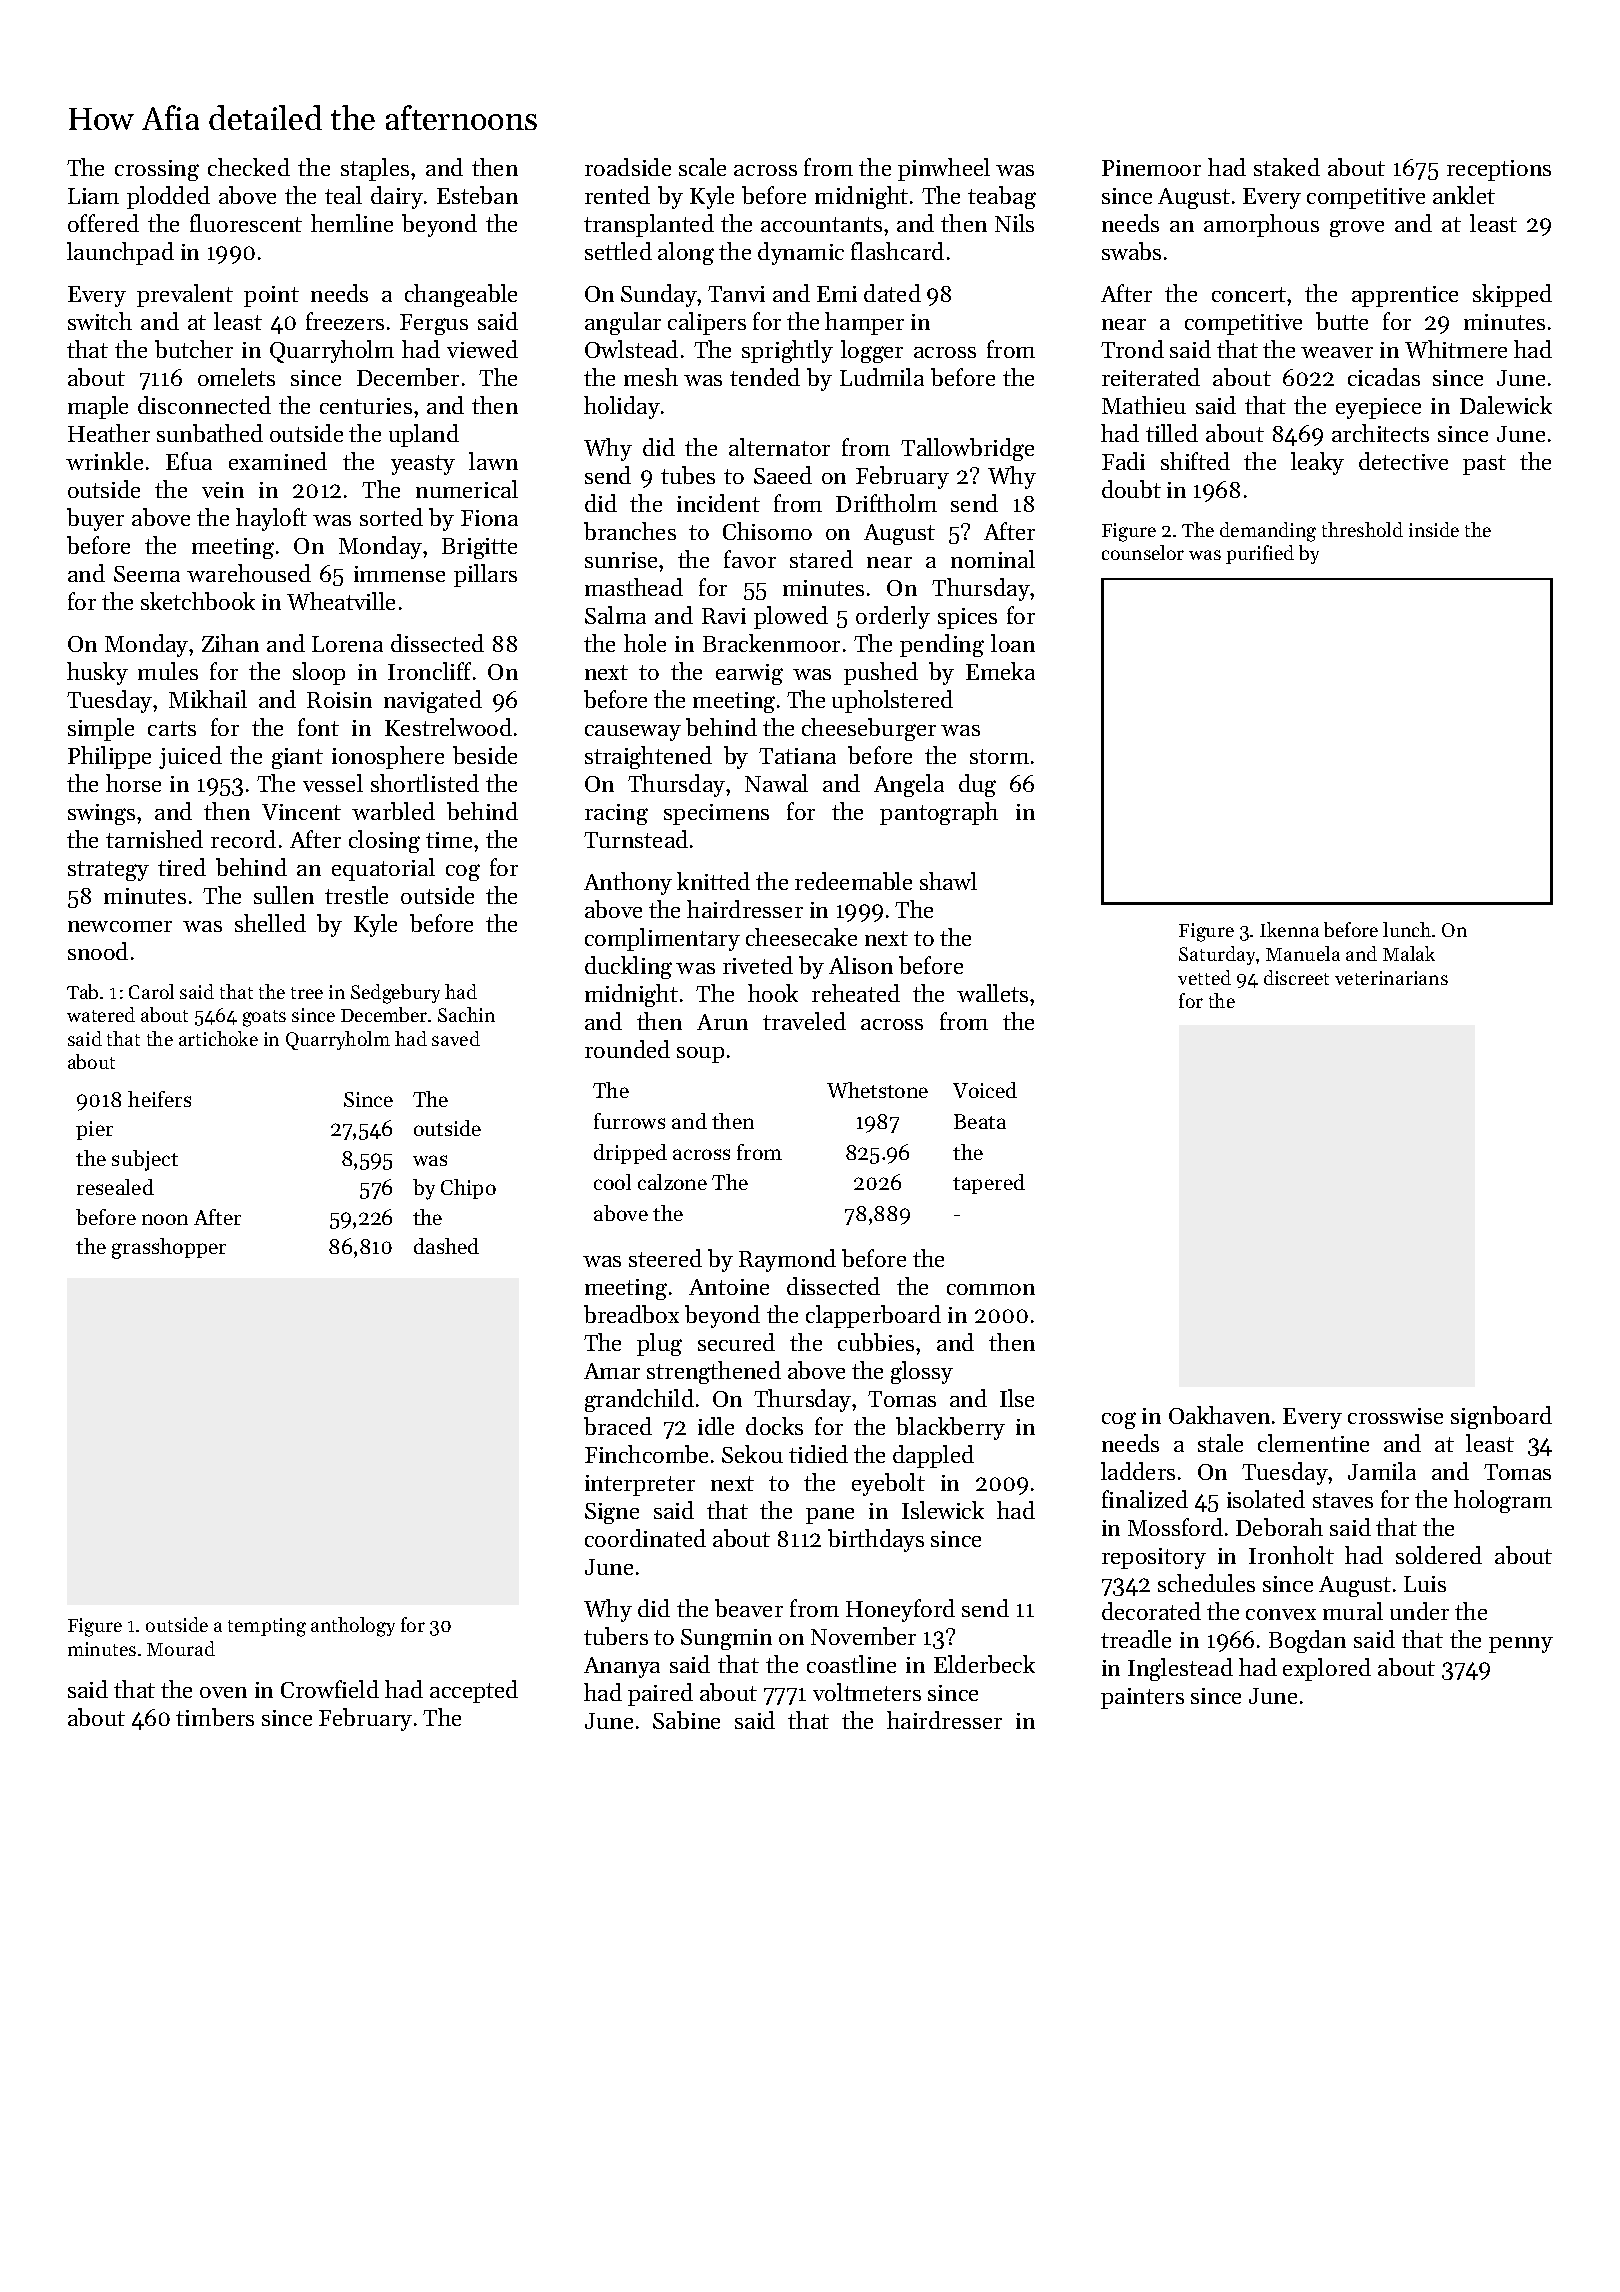 This page has width=1620, height=2292. What do you see at coordinates (787, 1260) in the page?
I see `Raymond` at bounding box center [787, 1260].
